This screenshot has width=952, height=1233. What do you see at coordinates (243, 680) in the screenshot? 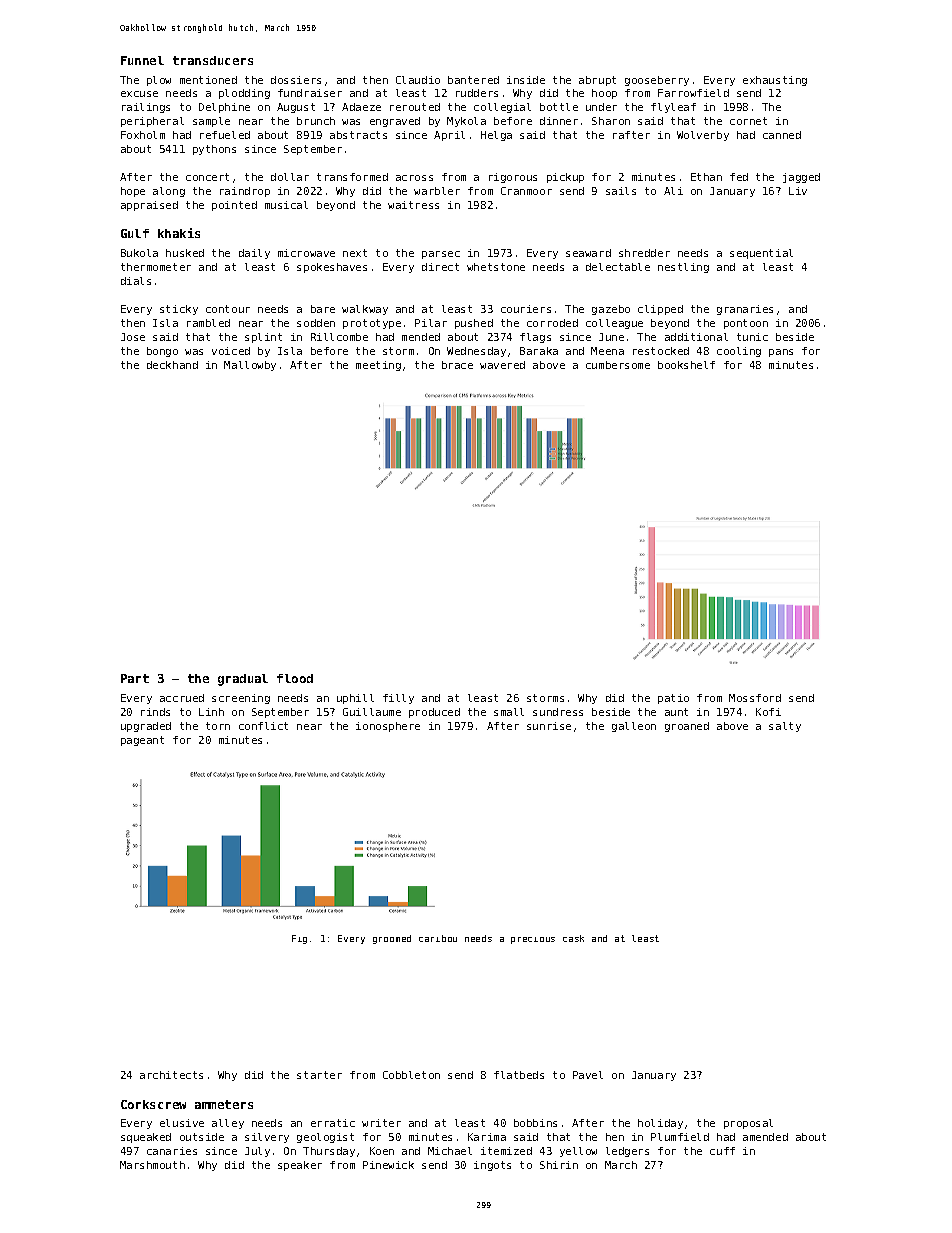
I see `gradual` at bounding box center [243, 680].
